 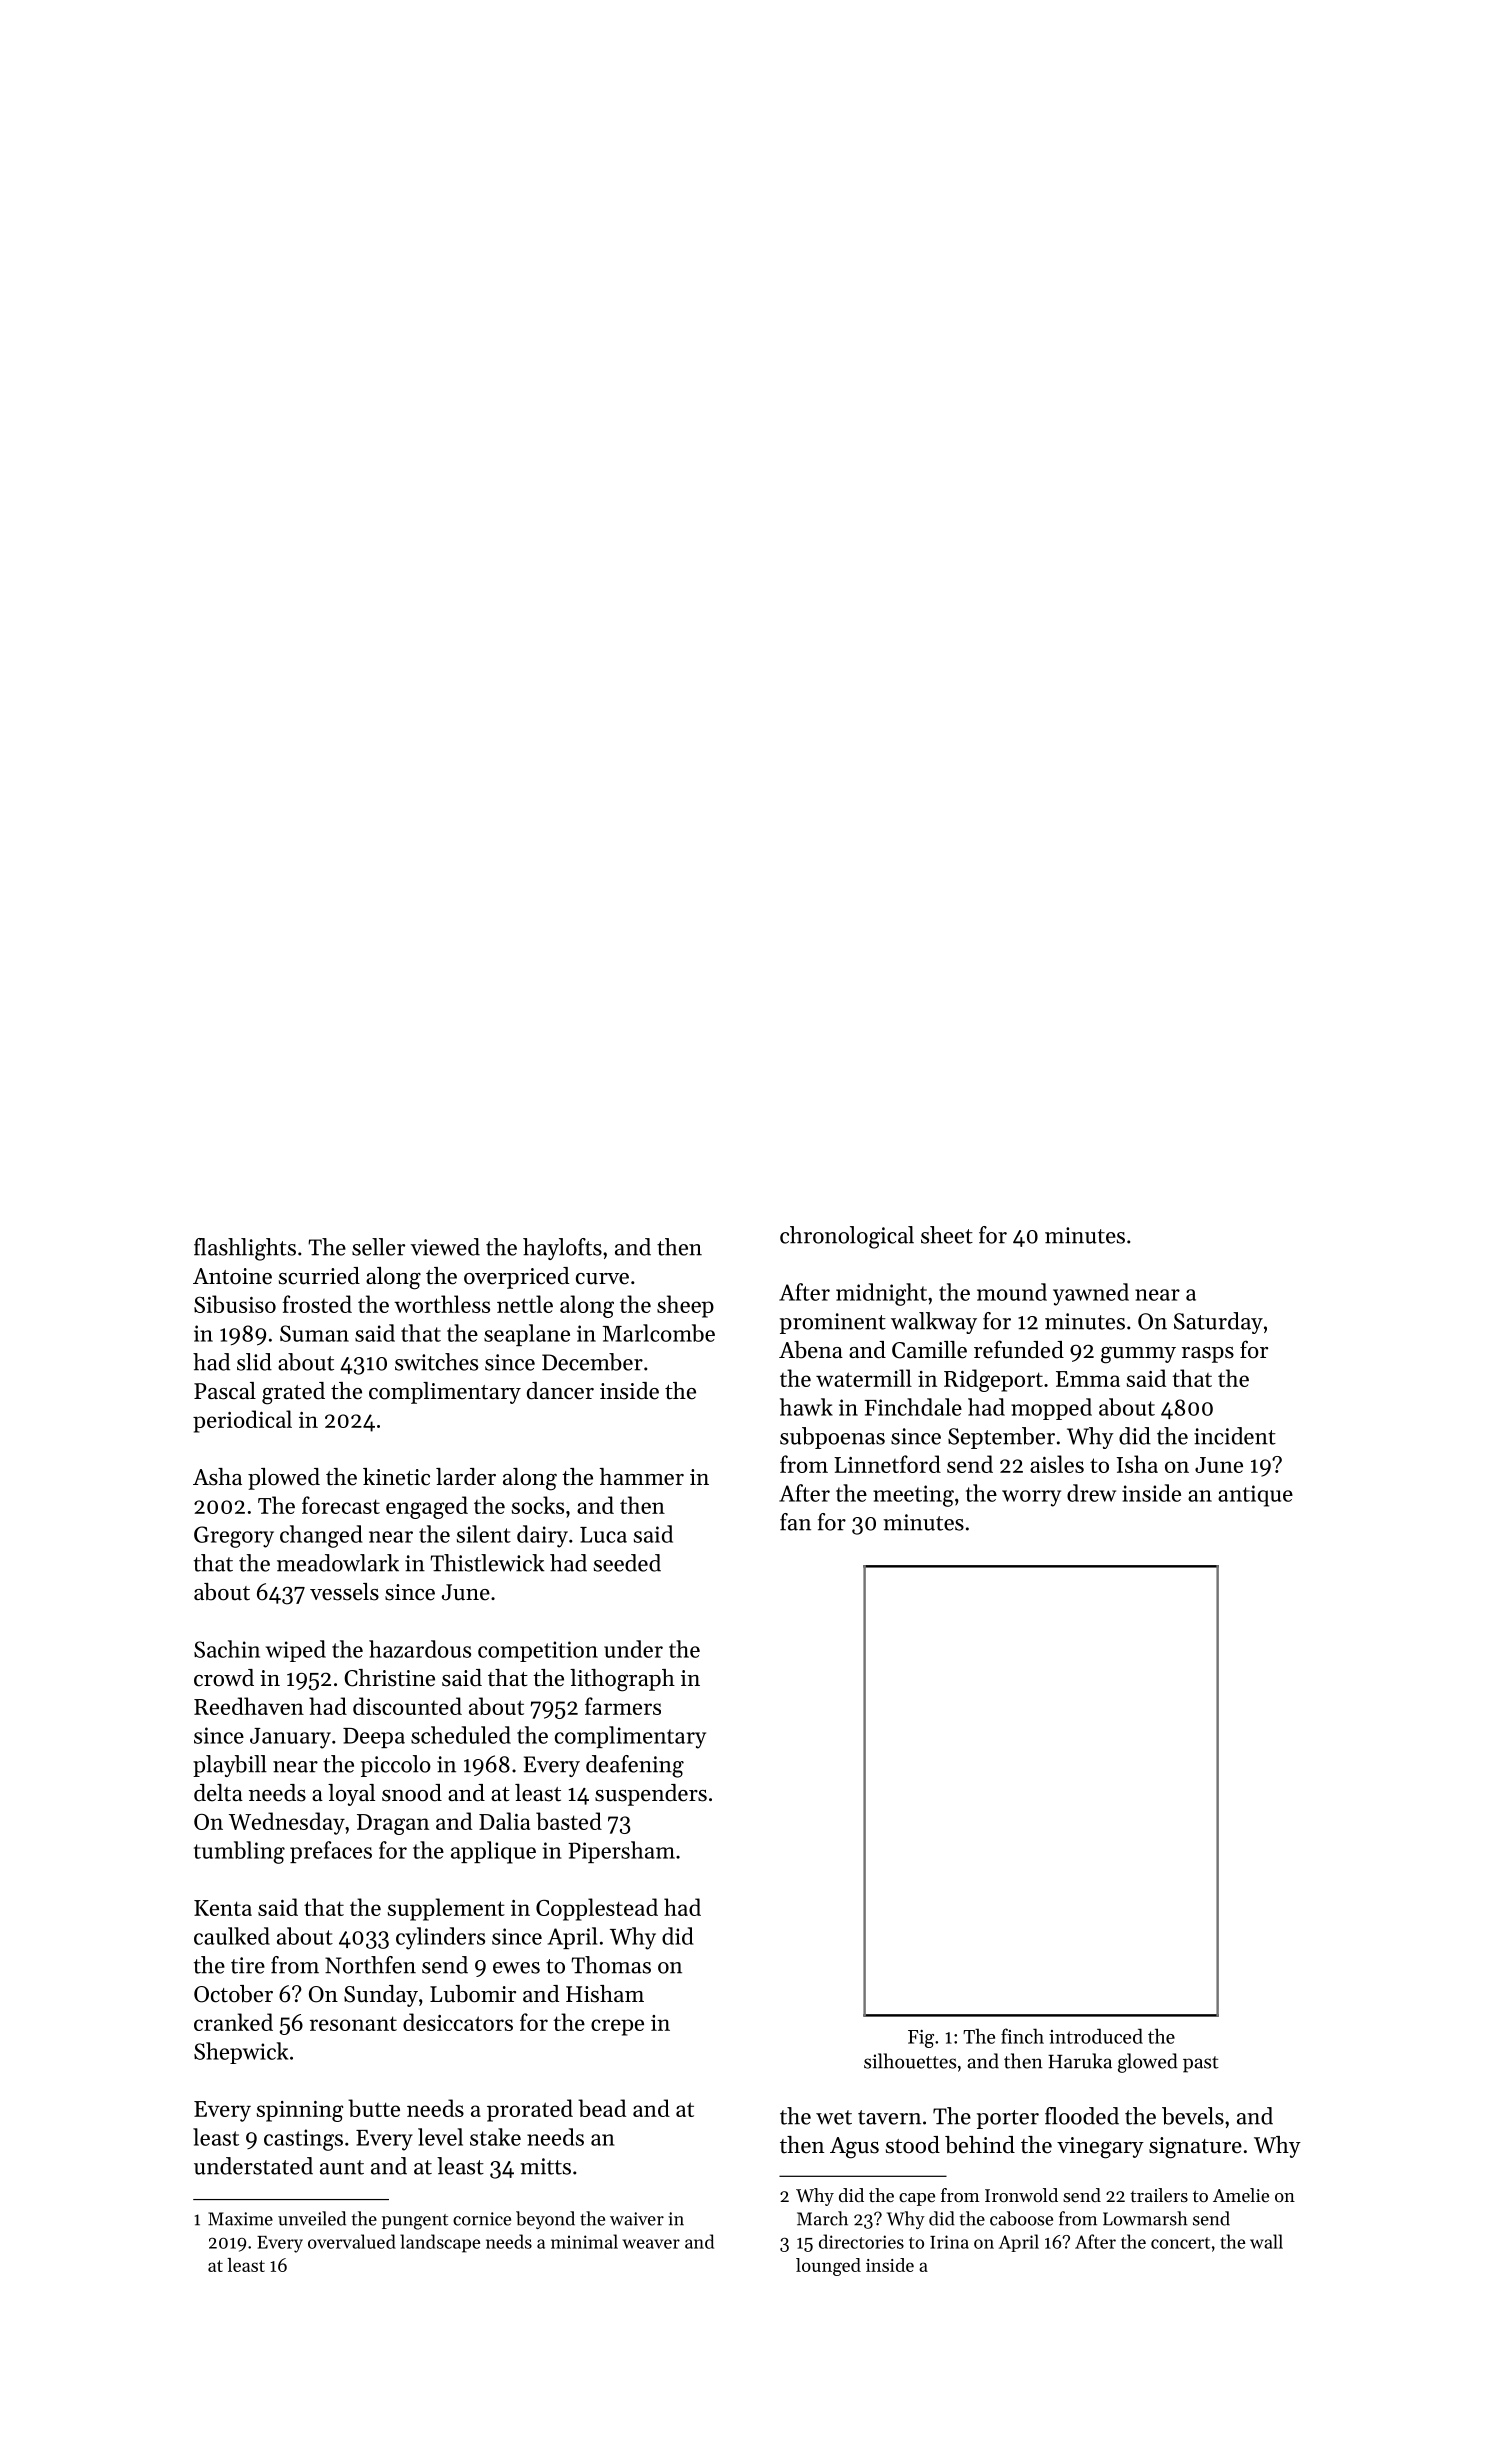 I want to click on Wednesday, so click(x=287, y=1823).
